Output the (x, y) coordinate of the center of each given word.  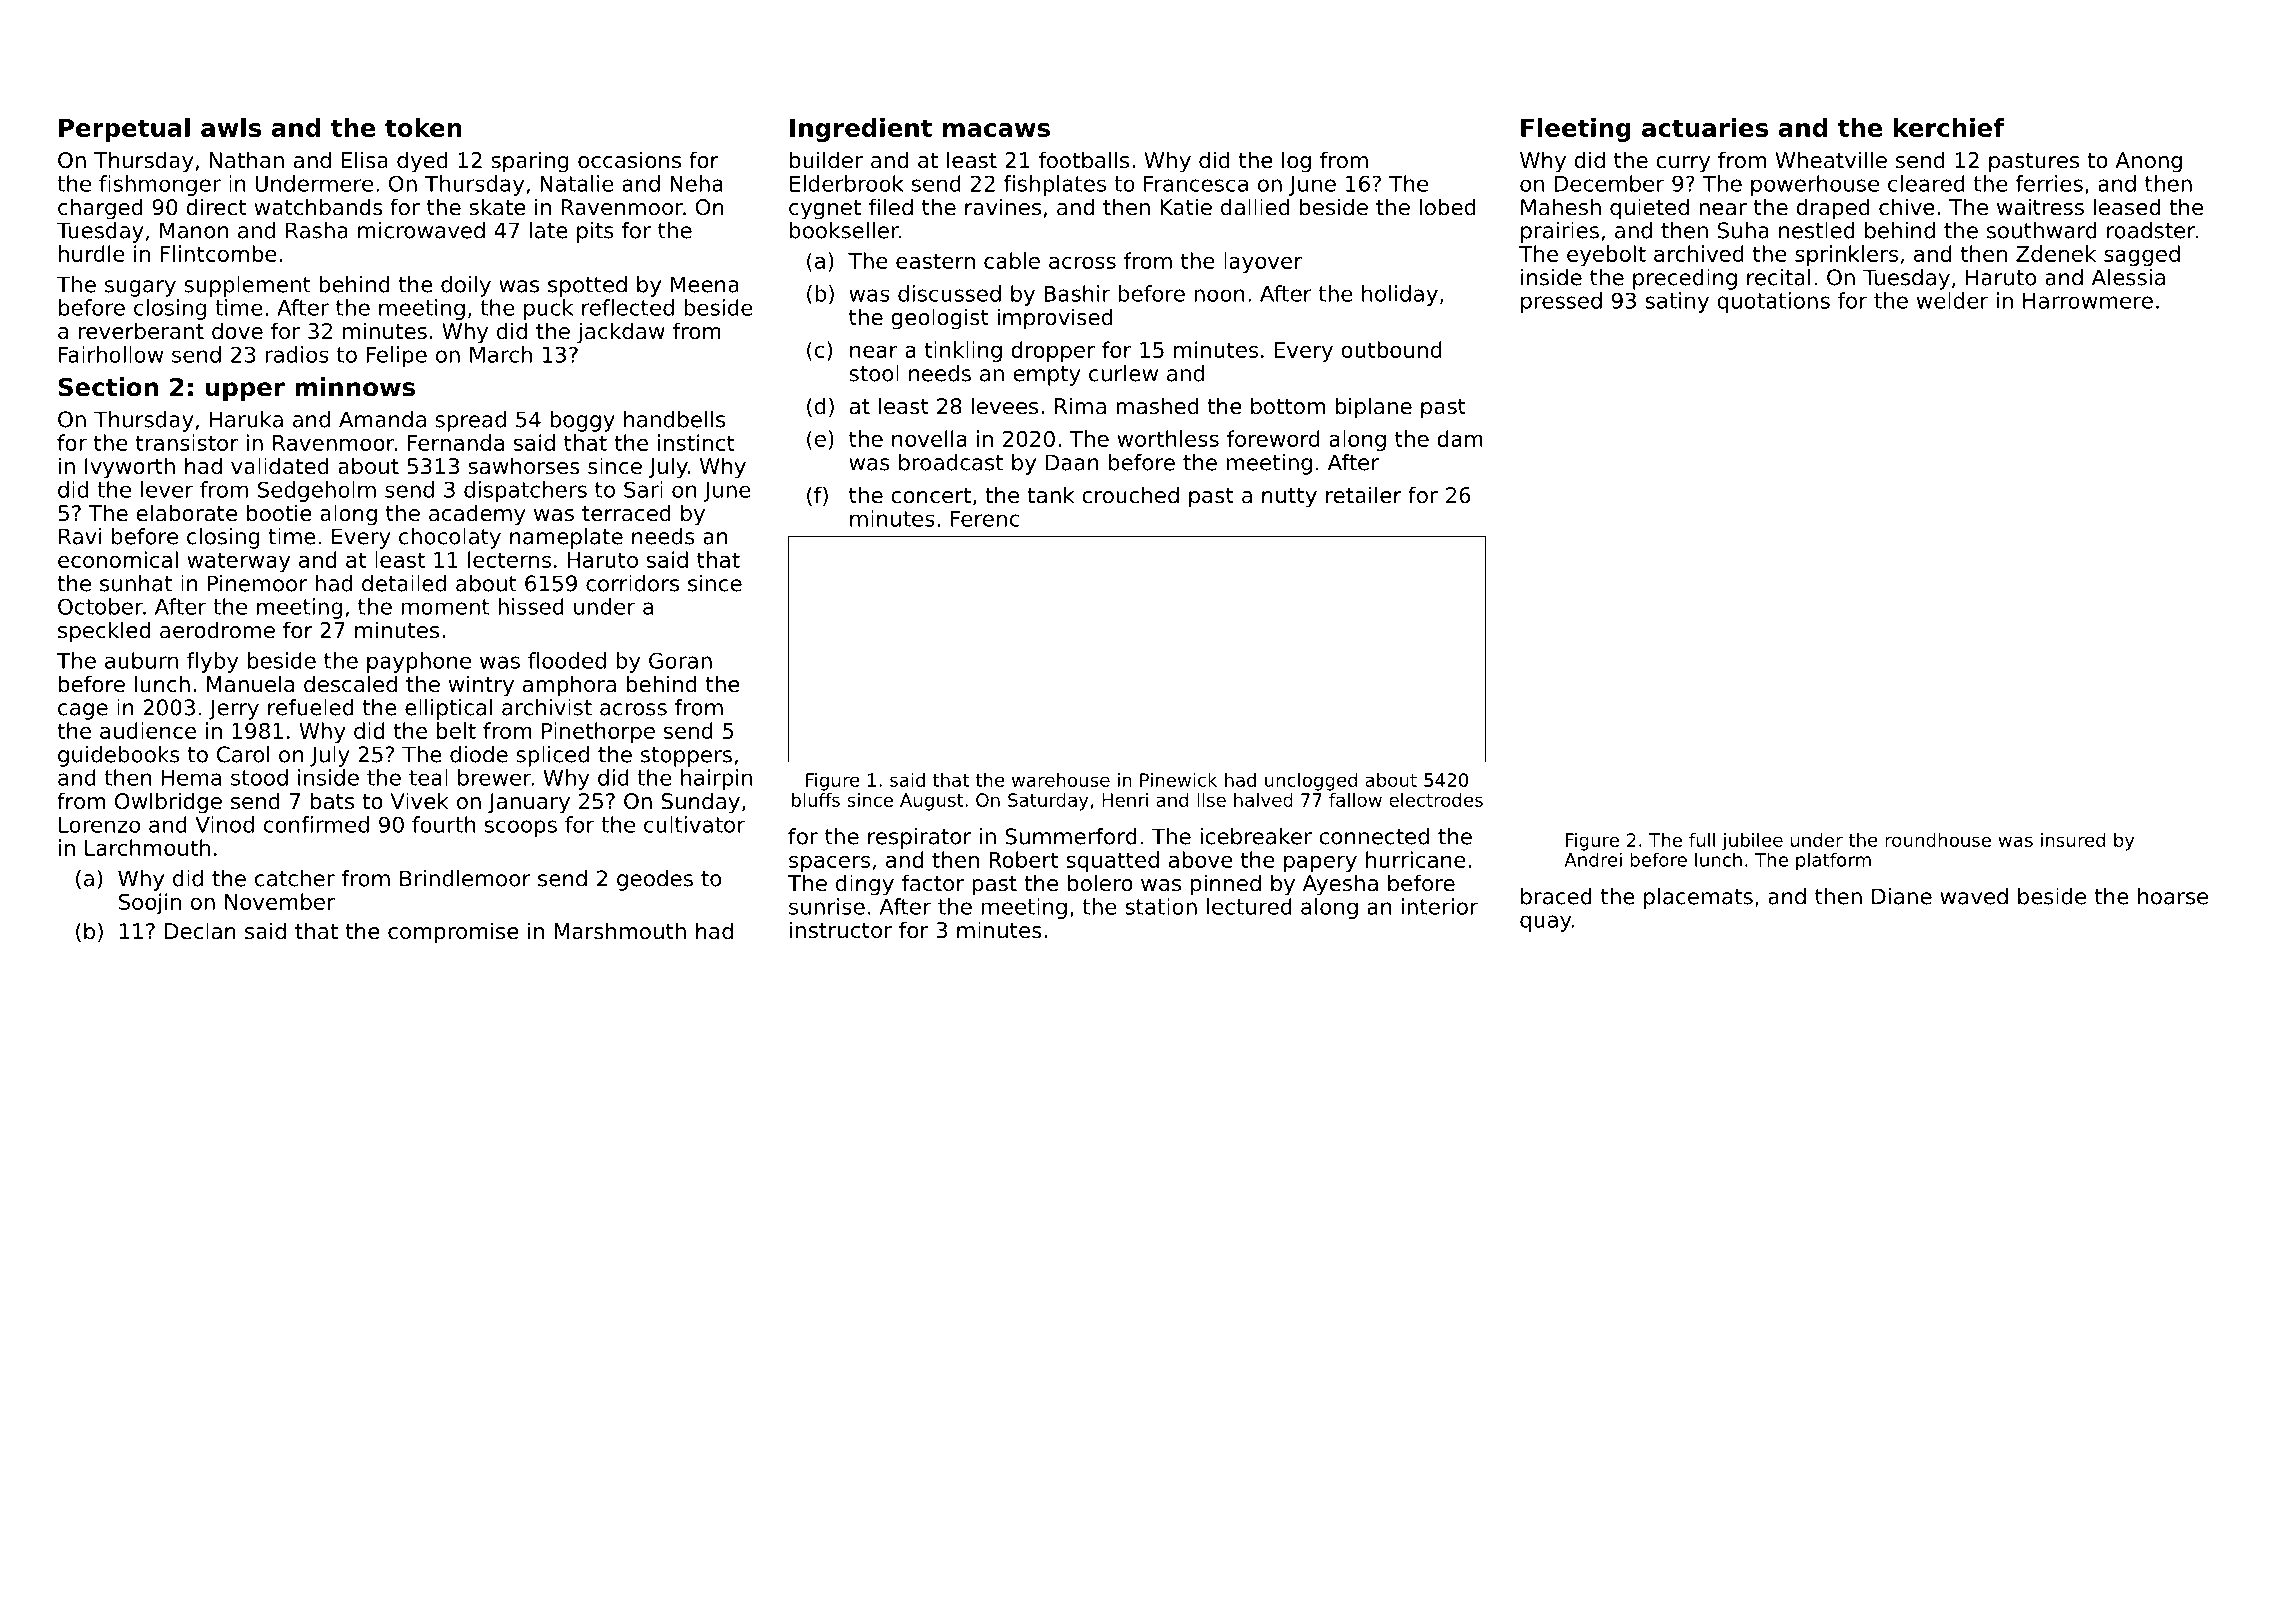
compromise (453, 933)
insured (2073, 840)
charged (100, 209)
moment (445, 607)
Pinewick (1178, 780)
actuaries (1705, 127)
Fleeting (1576, 130)
